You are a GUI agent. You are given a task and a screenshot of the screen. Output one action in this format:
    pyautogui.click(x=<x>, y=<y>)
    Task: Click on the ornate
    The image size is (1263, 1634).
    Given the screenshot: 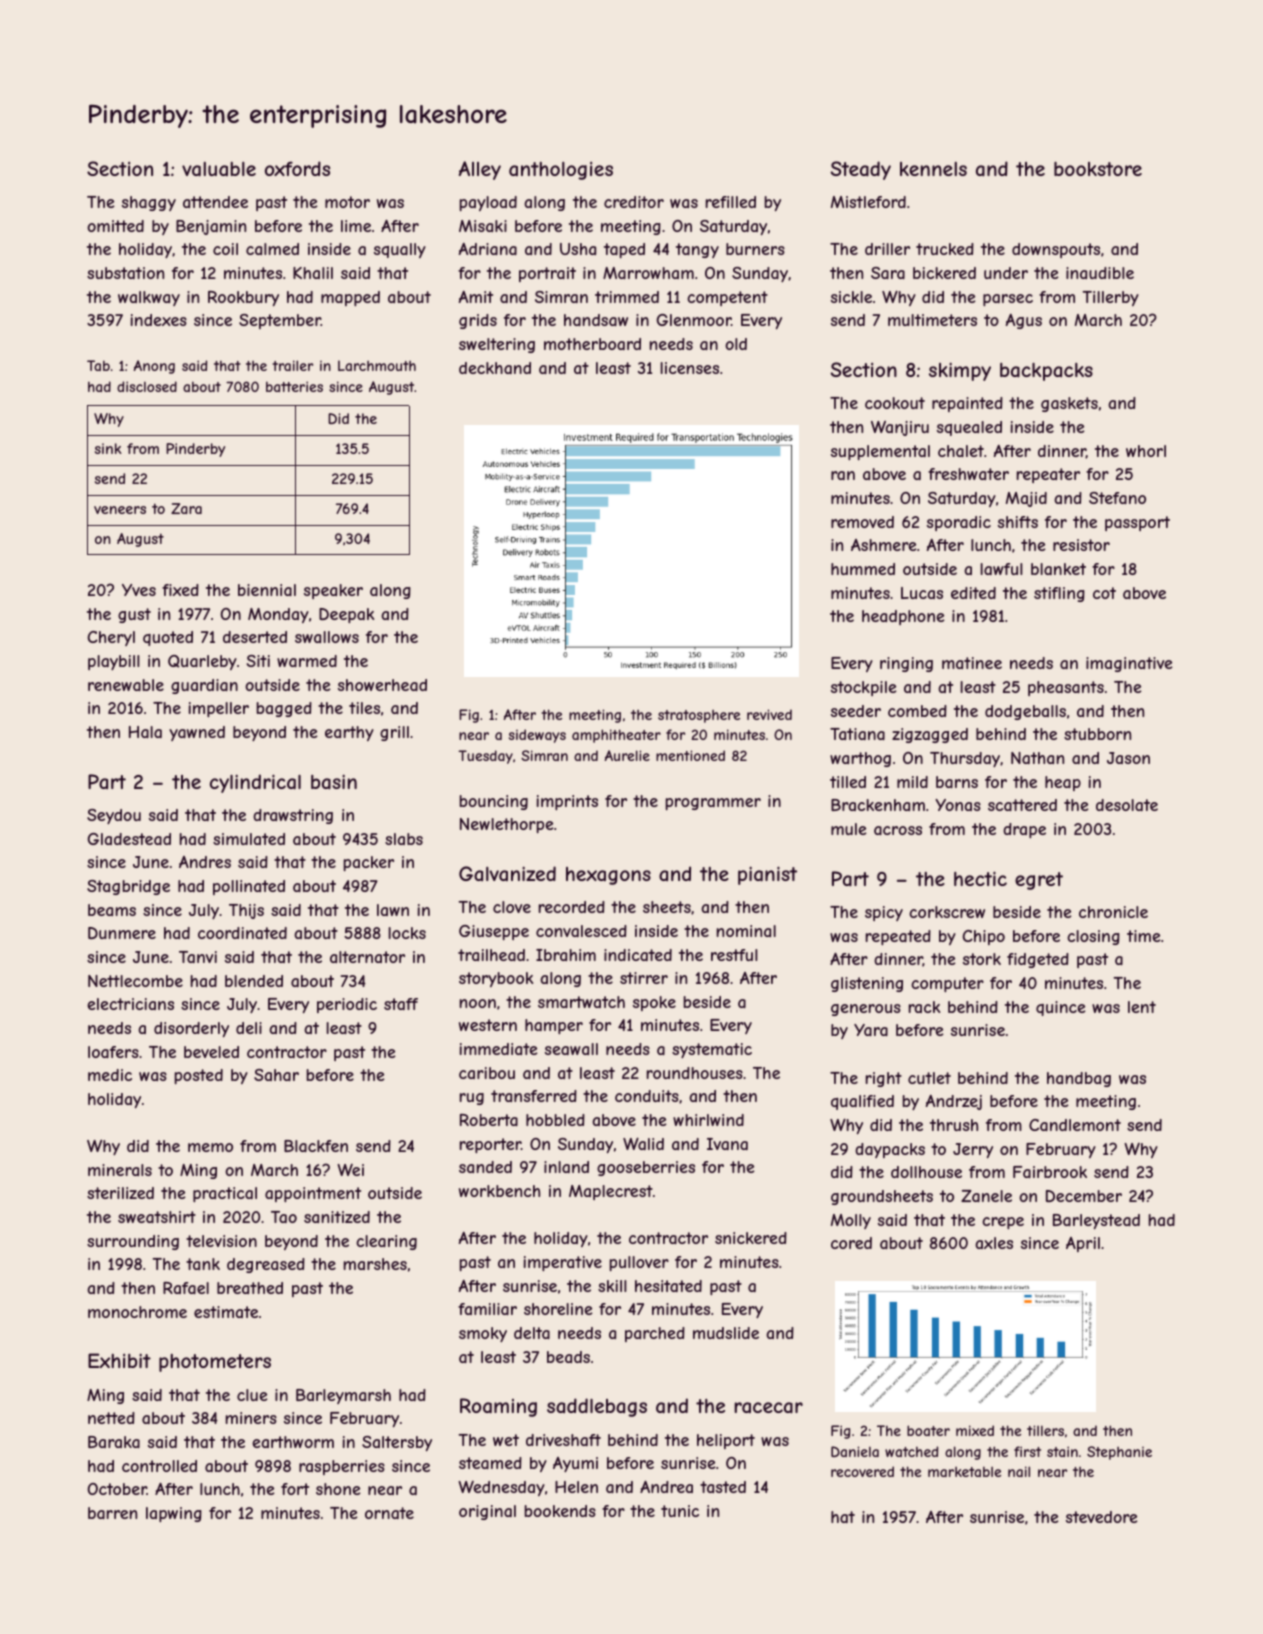 What is the action you would take?
    pyautogui.click(x=389, y=1513)
